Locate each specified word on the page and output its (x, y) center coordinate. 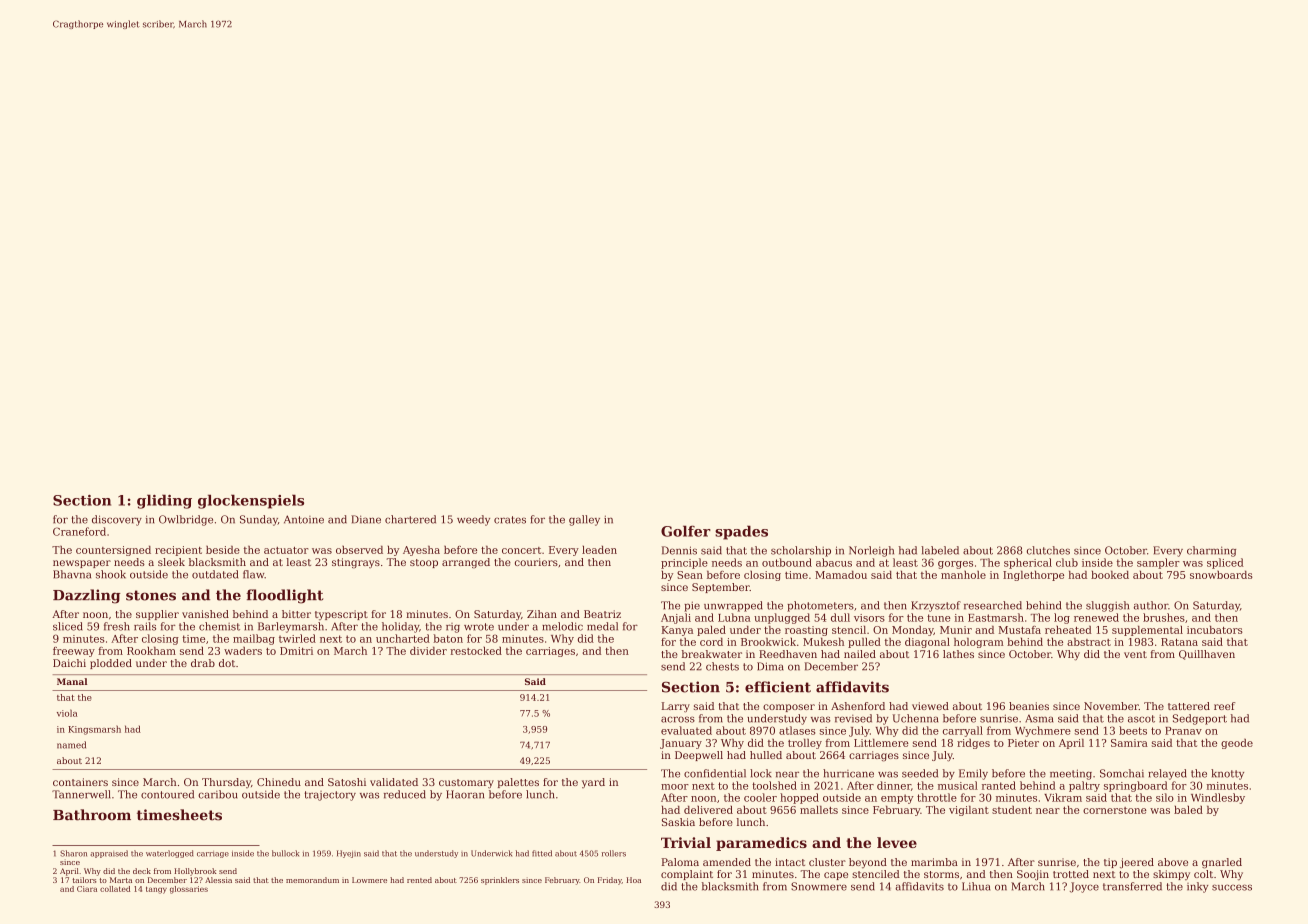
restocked (476, 651)
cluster (827, 862)
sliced (68, 626)
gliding (164, 501)
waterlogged (169, 854)
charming (1211, 551)
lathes (958, 654)
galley (584, 520)
